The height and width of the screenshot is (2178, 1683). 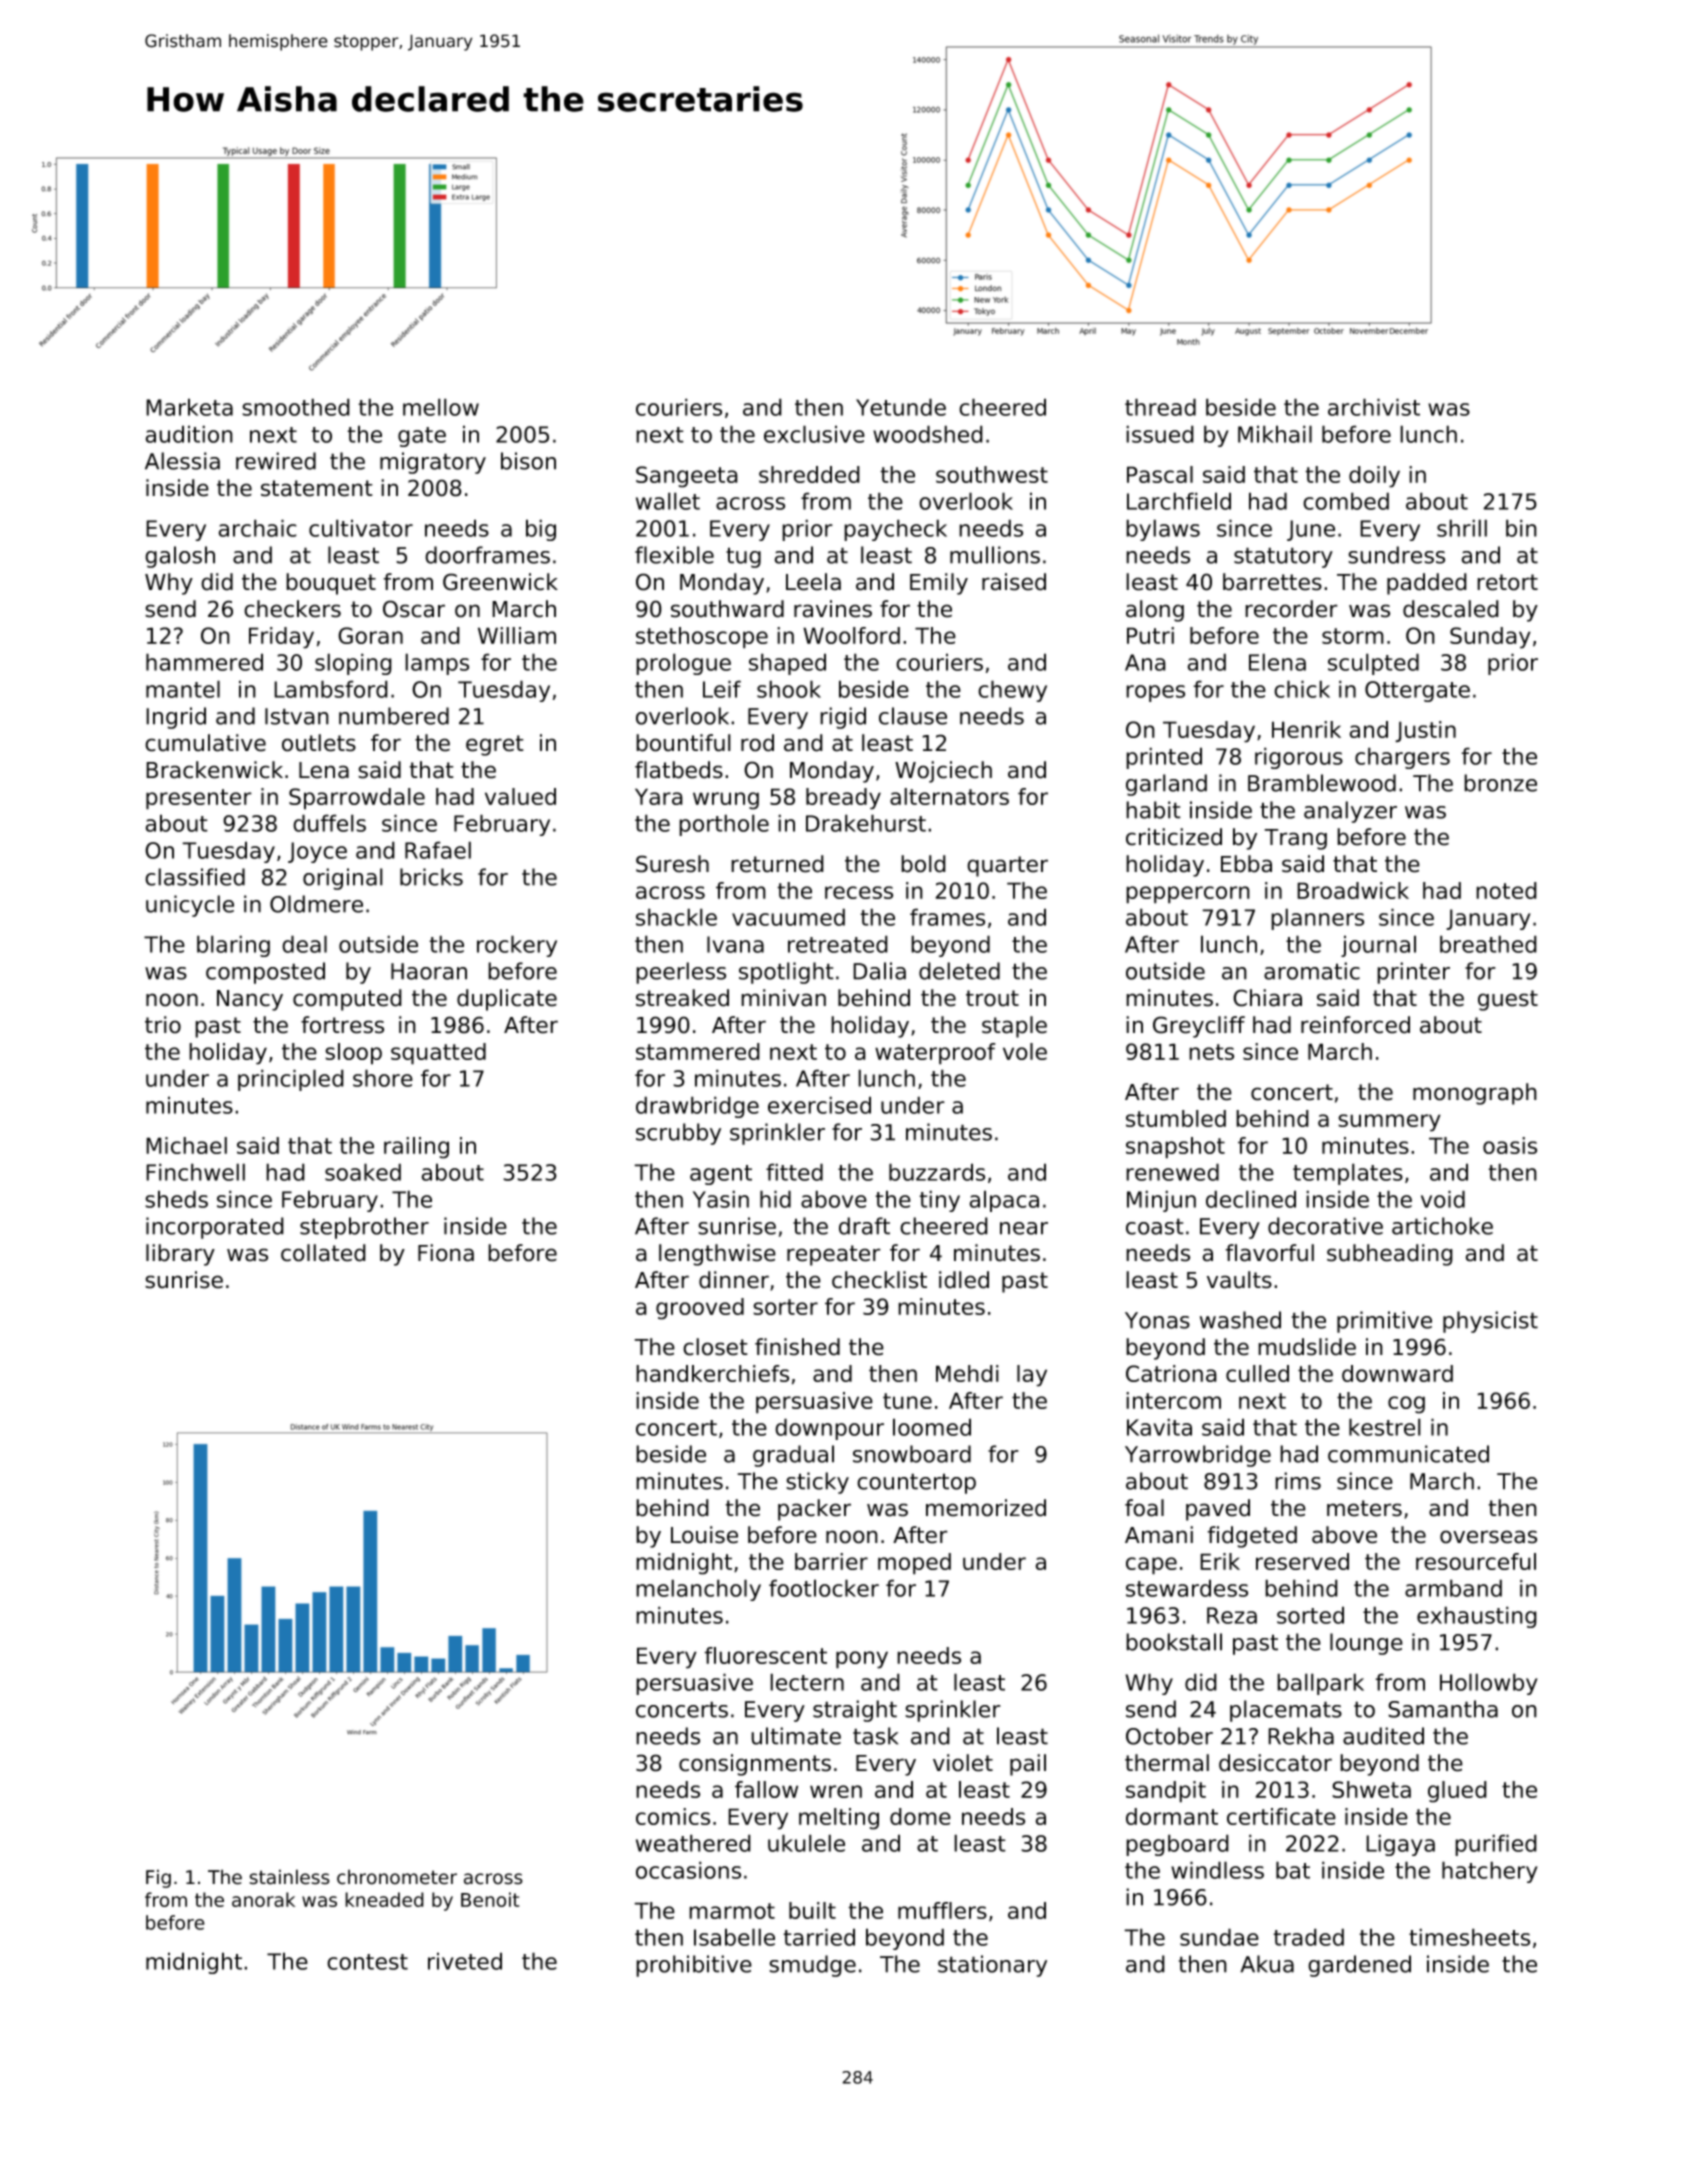 What do you see at coordinates (1359, 1966) in the screenshot?
I see `gardened` at bounding box center [1359, 1966].
